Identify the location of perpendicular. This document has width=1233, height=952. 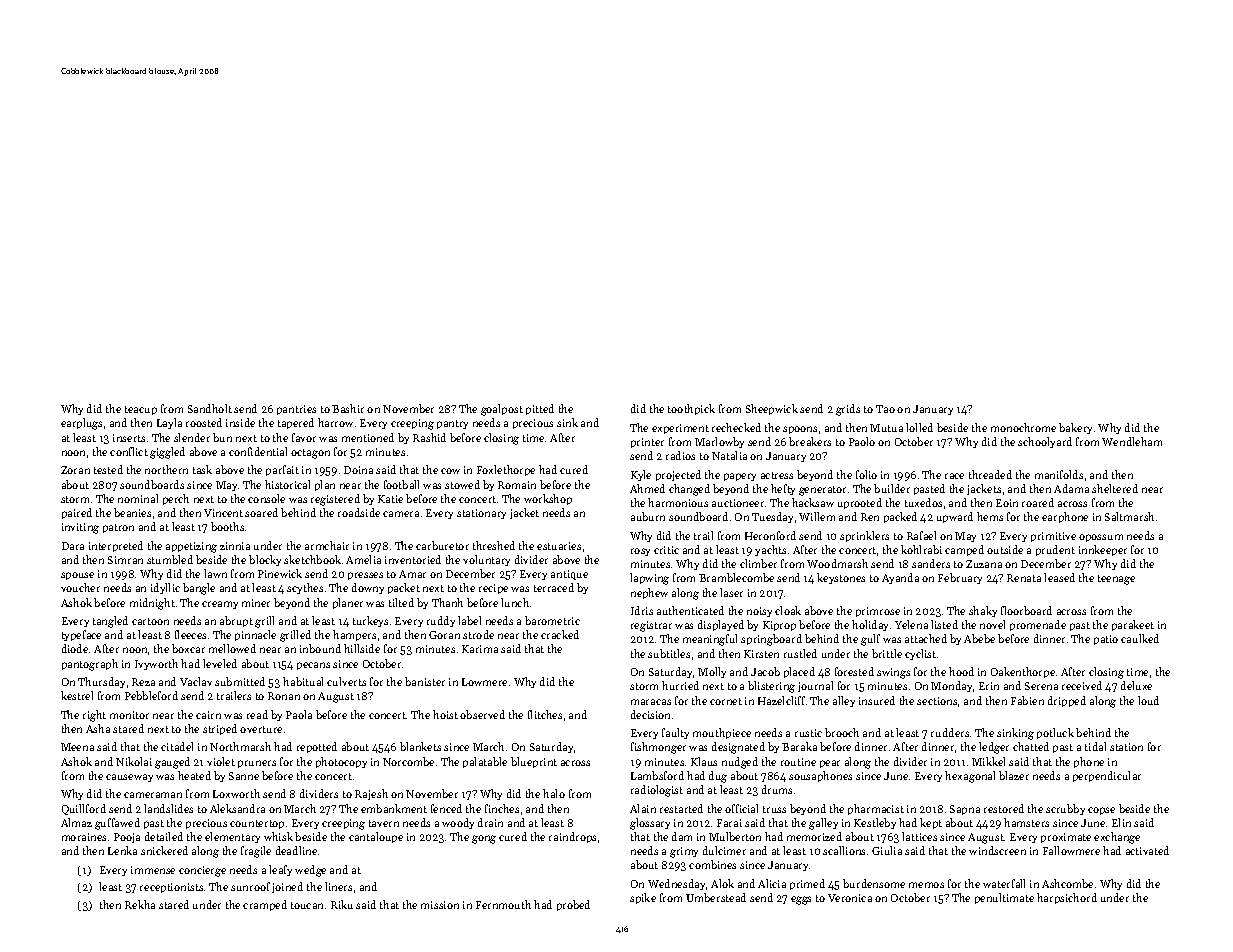
(1107, 776).
